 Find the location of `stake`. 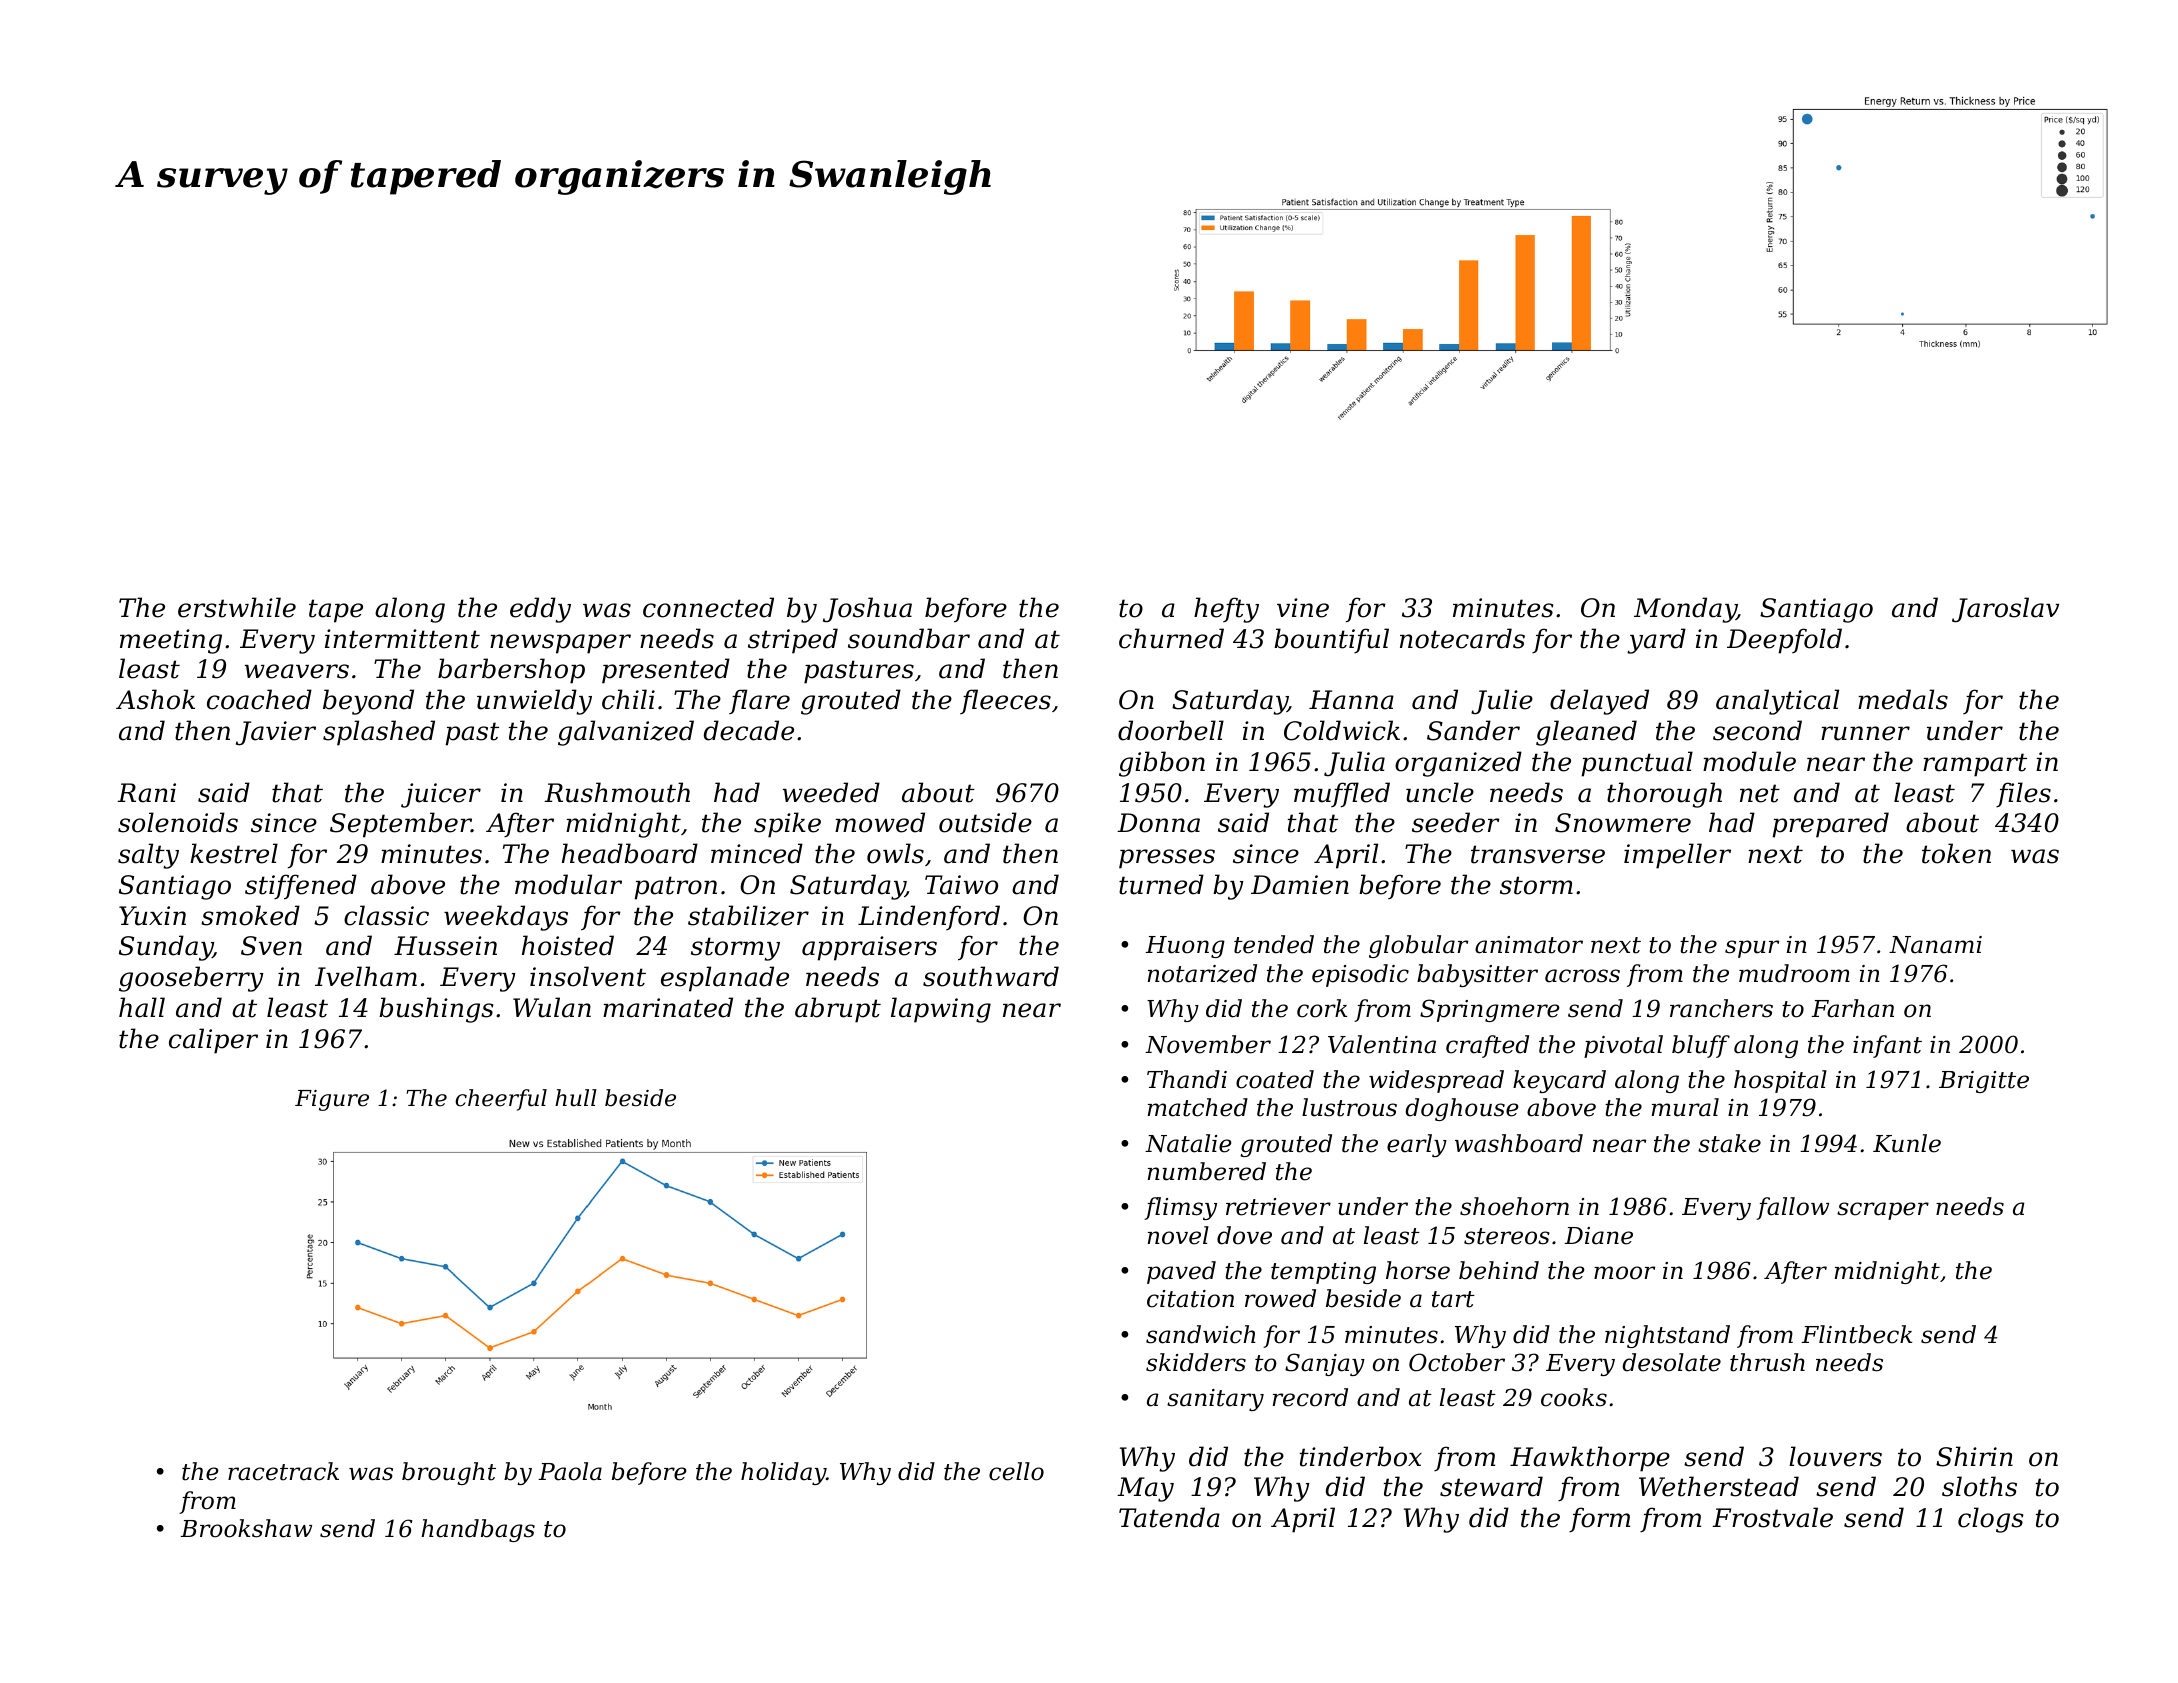

stake is located at coordinates (1729, 1143).
